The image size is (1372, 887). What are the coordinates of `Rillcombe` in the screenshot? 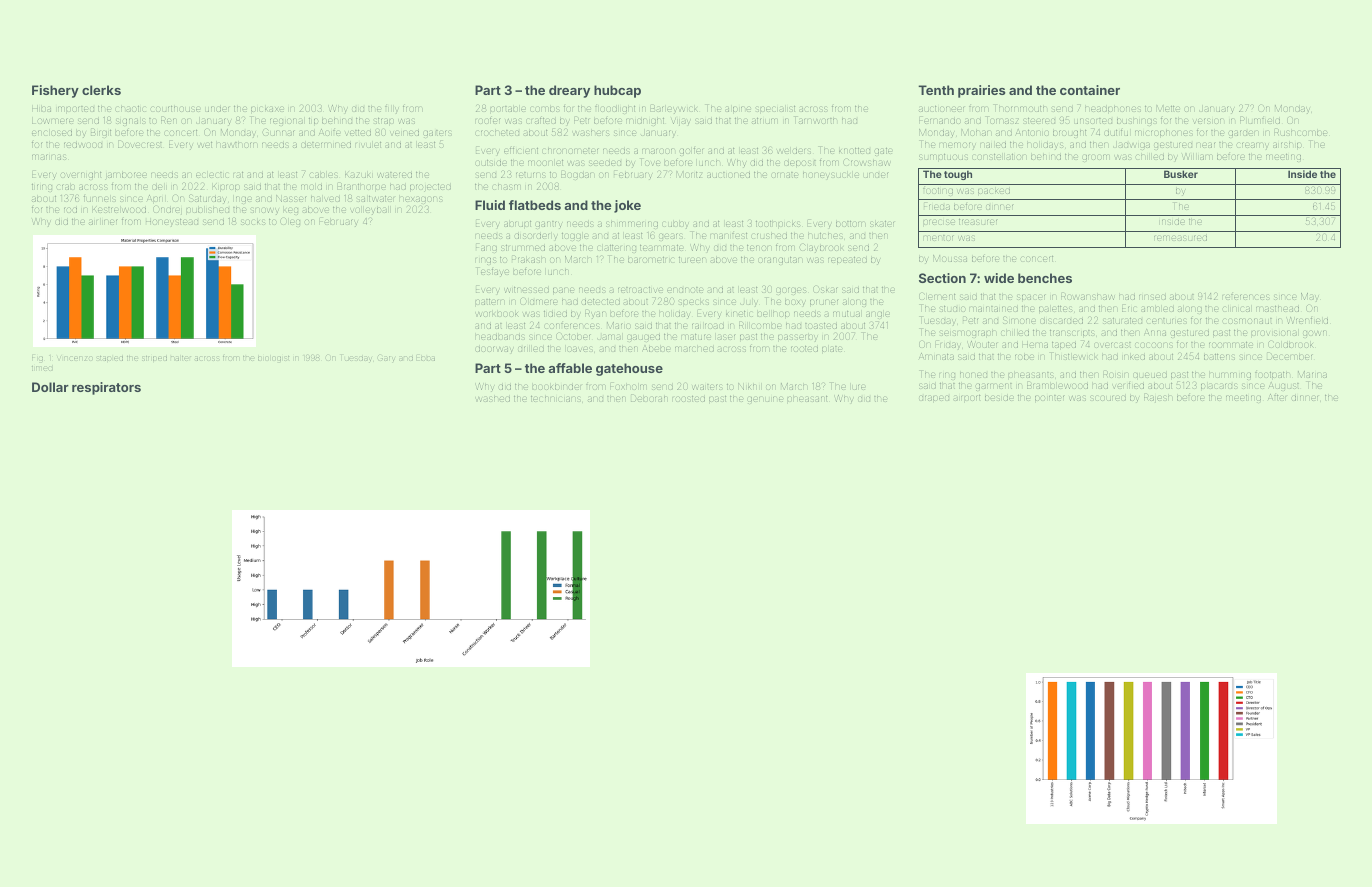 It's located at (760, 326).
